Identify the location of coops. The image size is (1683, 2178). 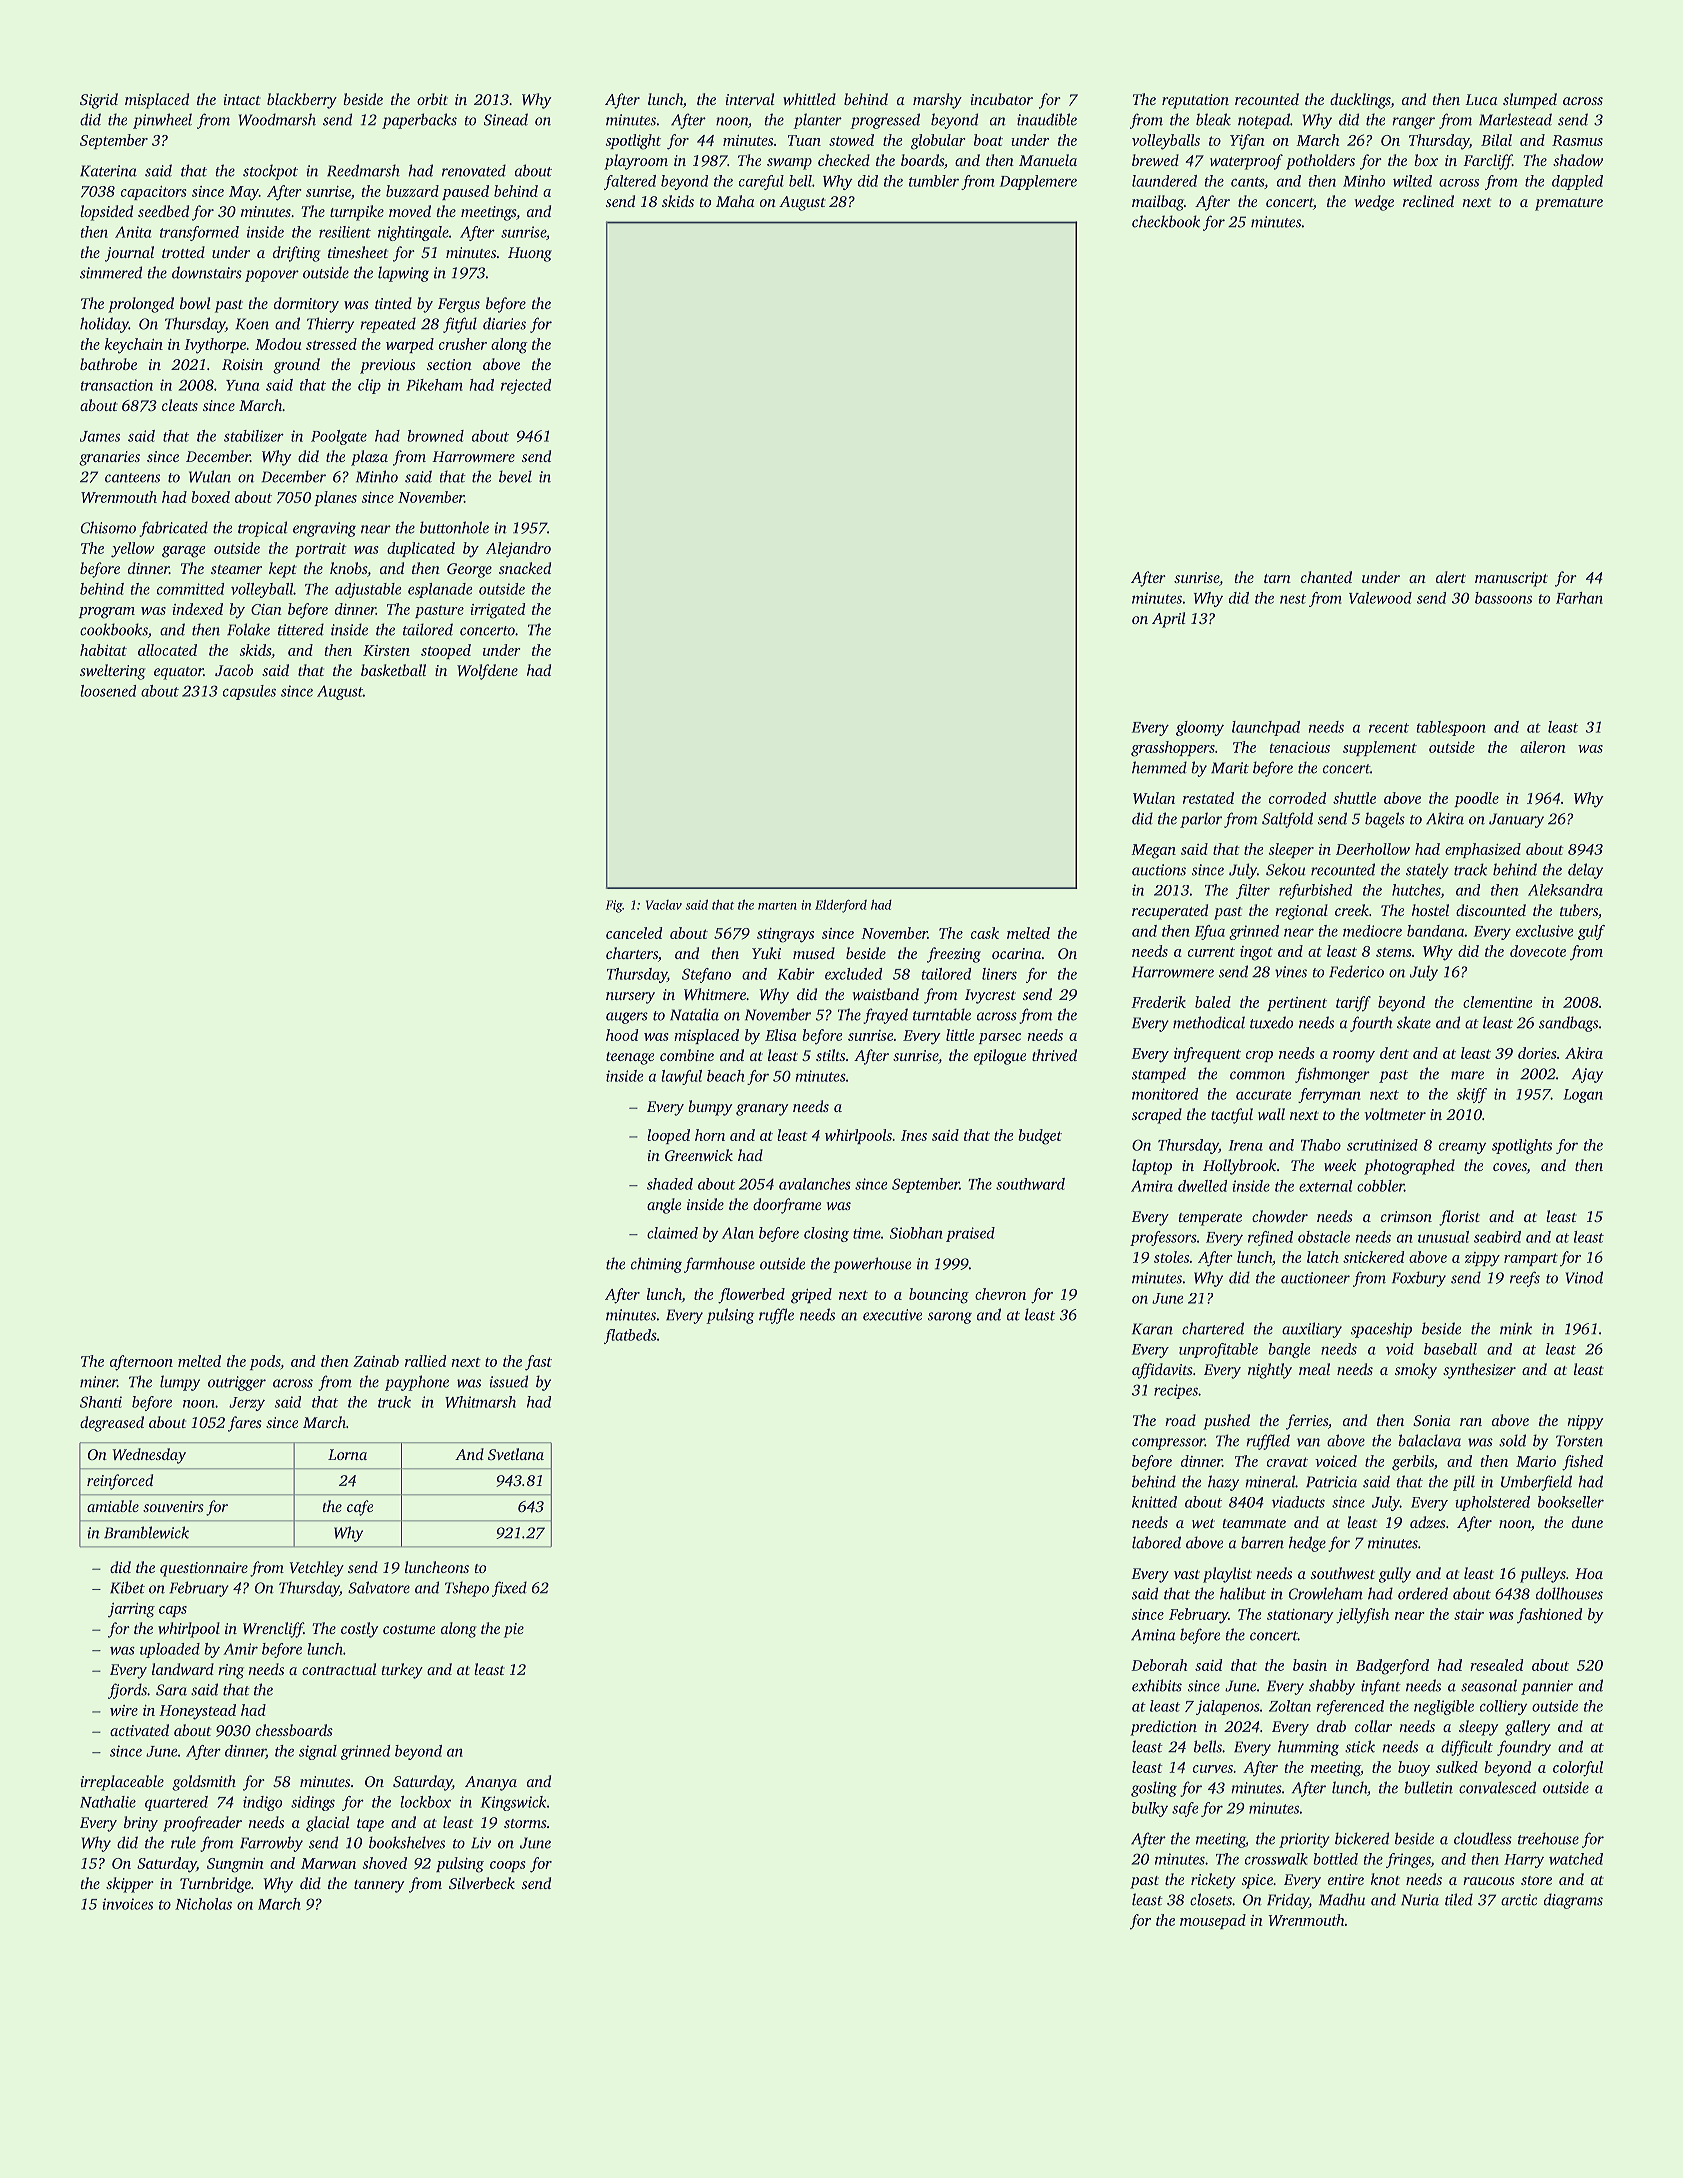
(508, 1866).
